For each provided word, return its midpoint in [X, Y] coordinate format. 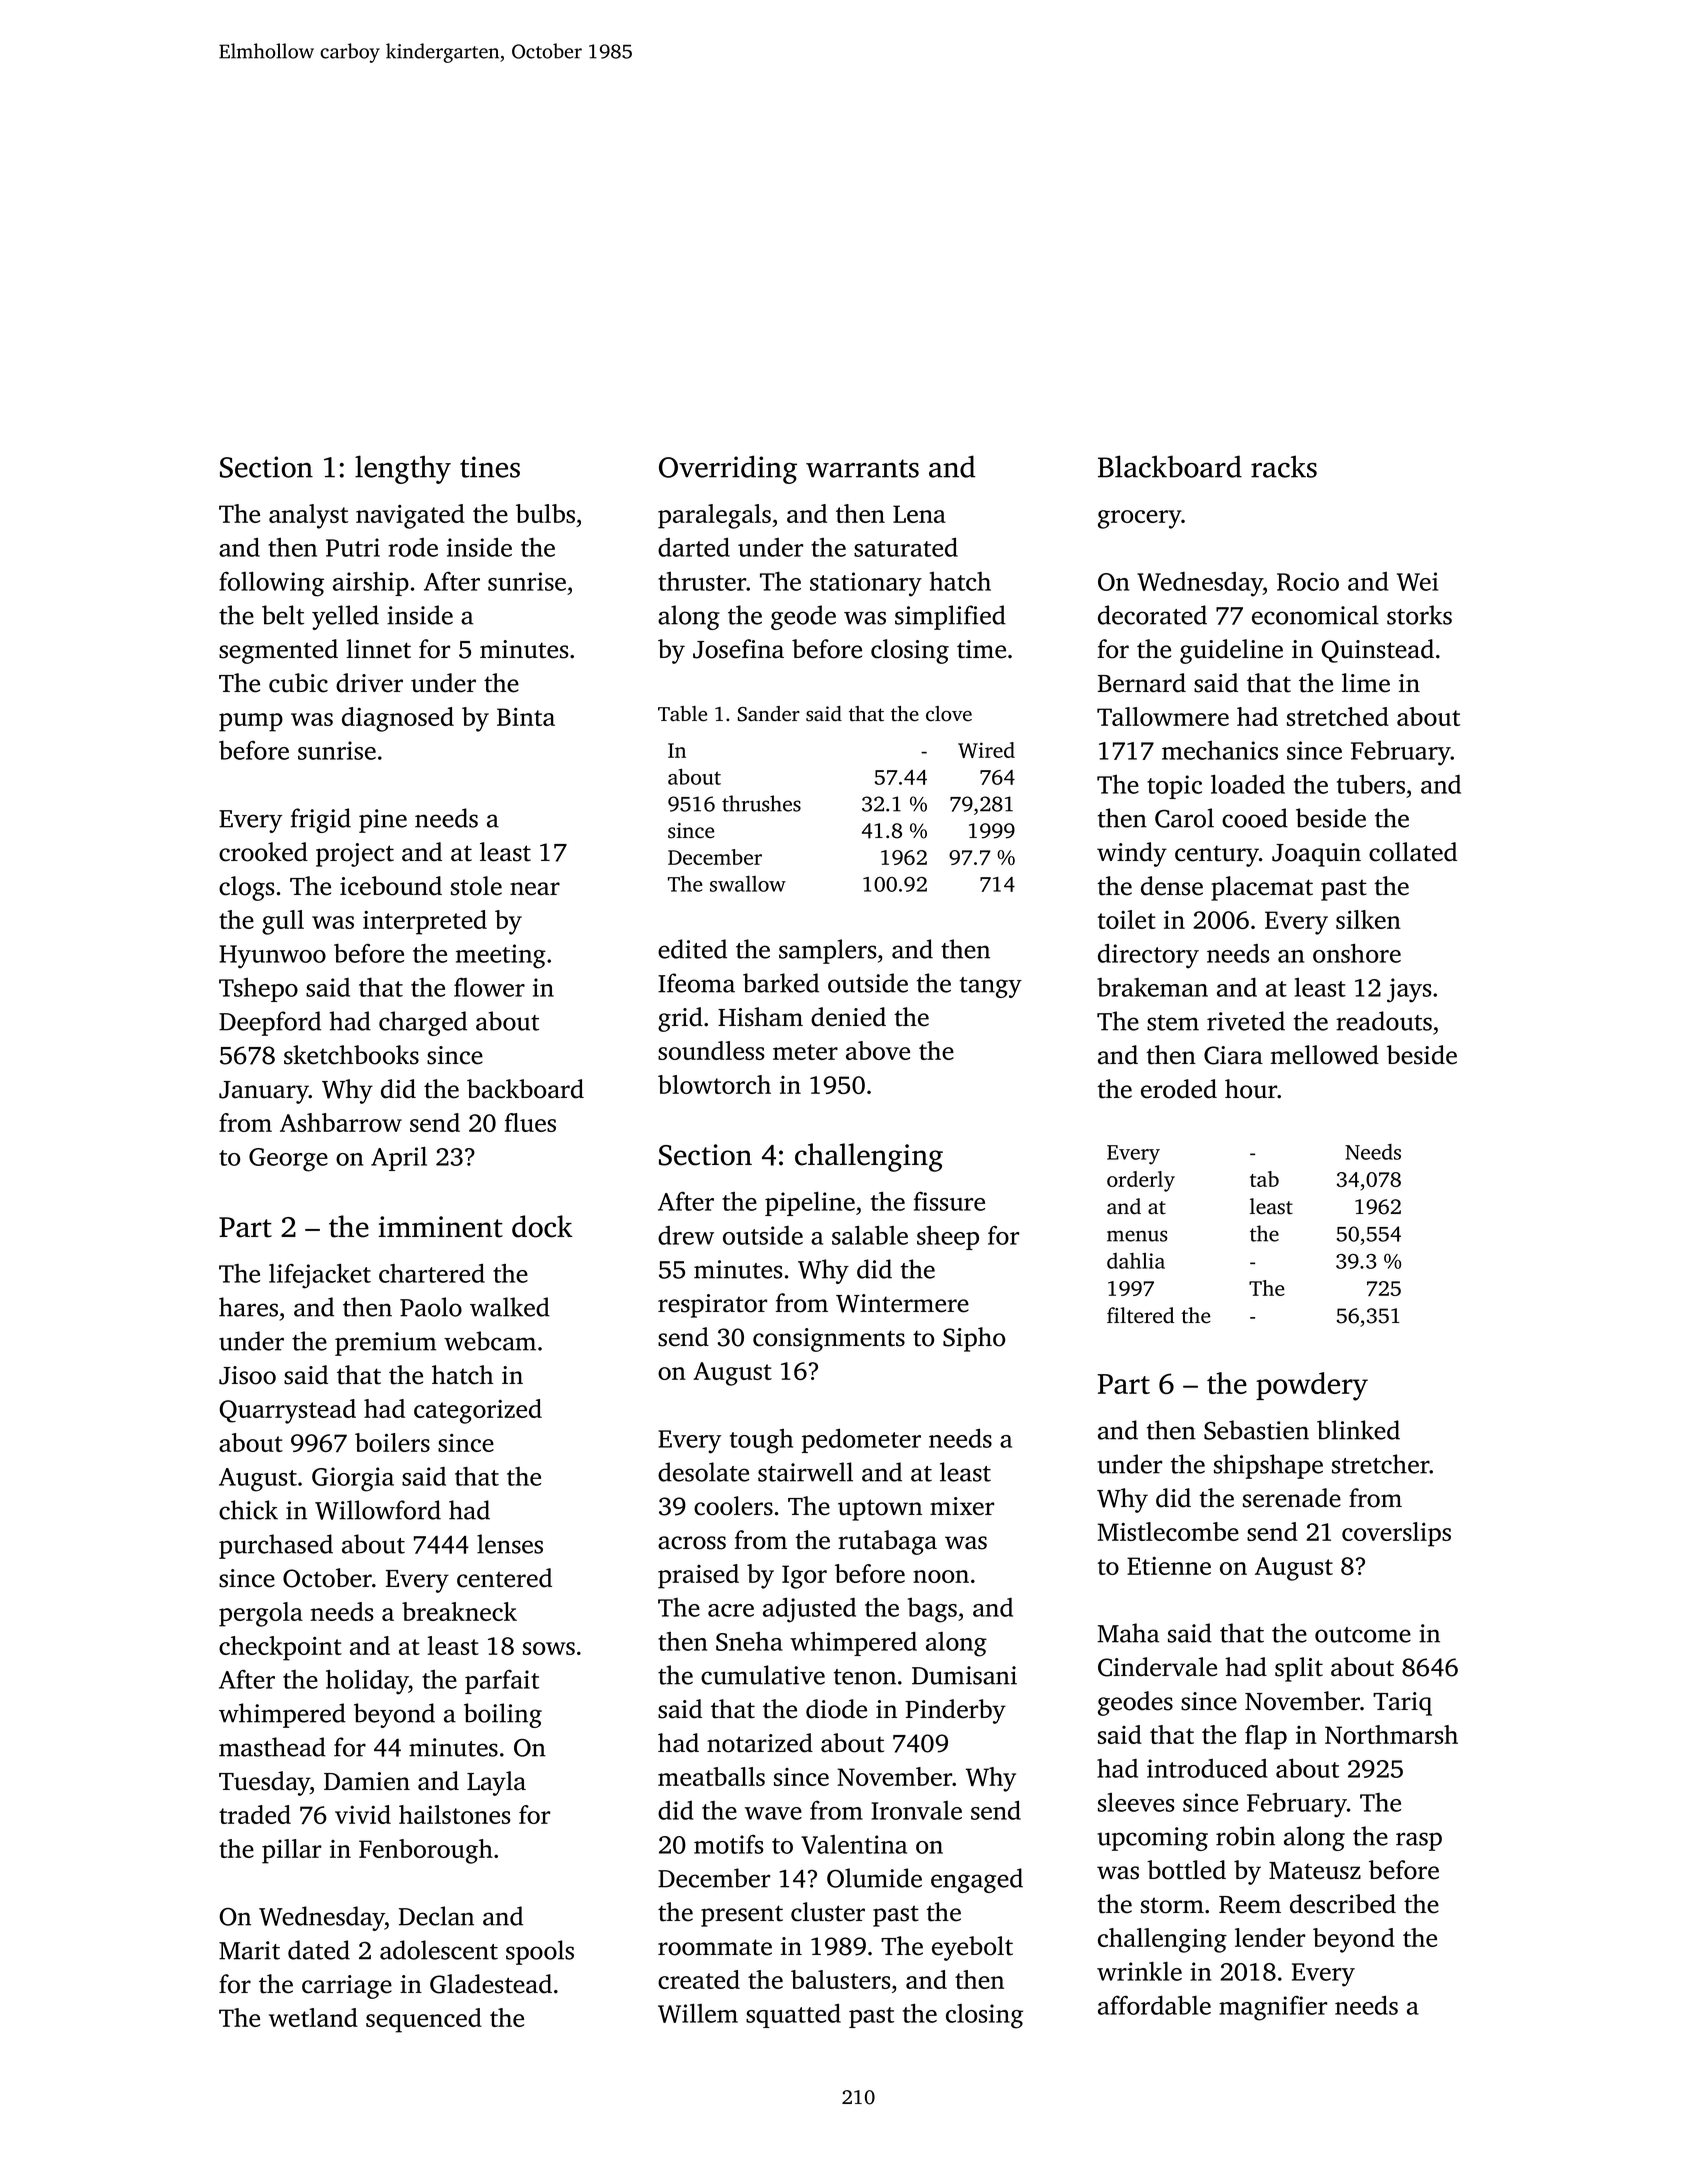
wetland [313, 2017]
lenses [510, 1544]
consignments [829, 1340]
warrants [862, 468]
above [878, 1050]
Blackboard [1170, 466]
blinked [1358, 1430]
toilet [1127, 919]
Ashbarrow [341, 1122]
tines [490, 467]
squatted [793, 2016]
